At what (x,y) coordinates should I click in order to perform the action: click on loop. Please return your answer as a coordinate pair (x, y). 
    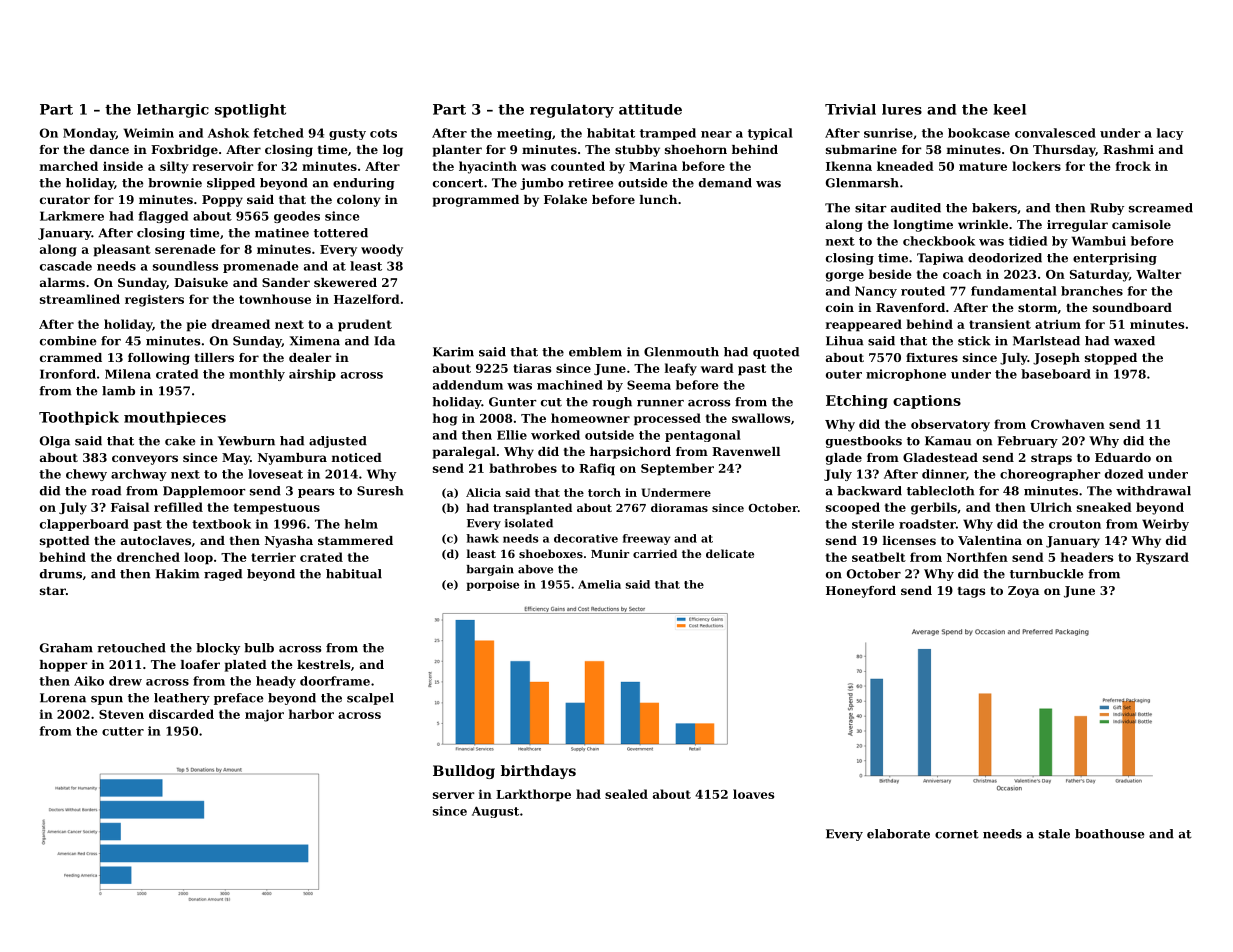
    Looking at the image, I should click on (198, 558).
